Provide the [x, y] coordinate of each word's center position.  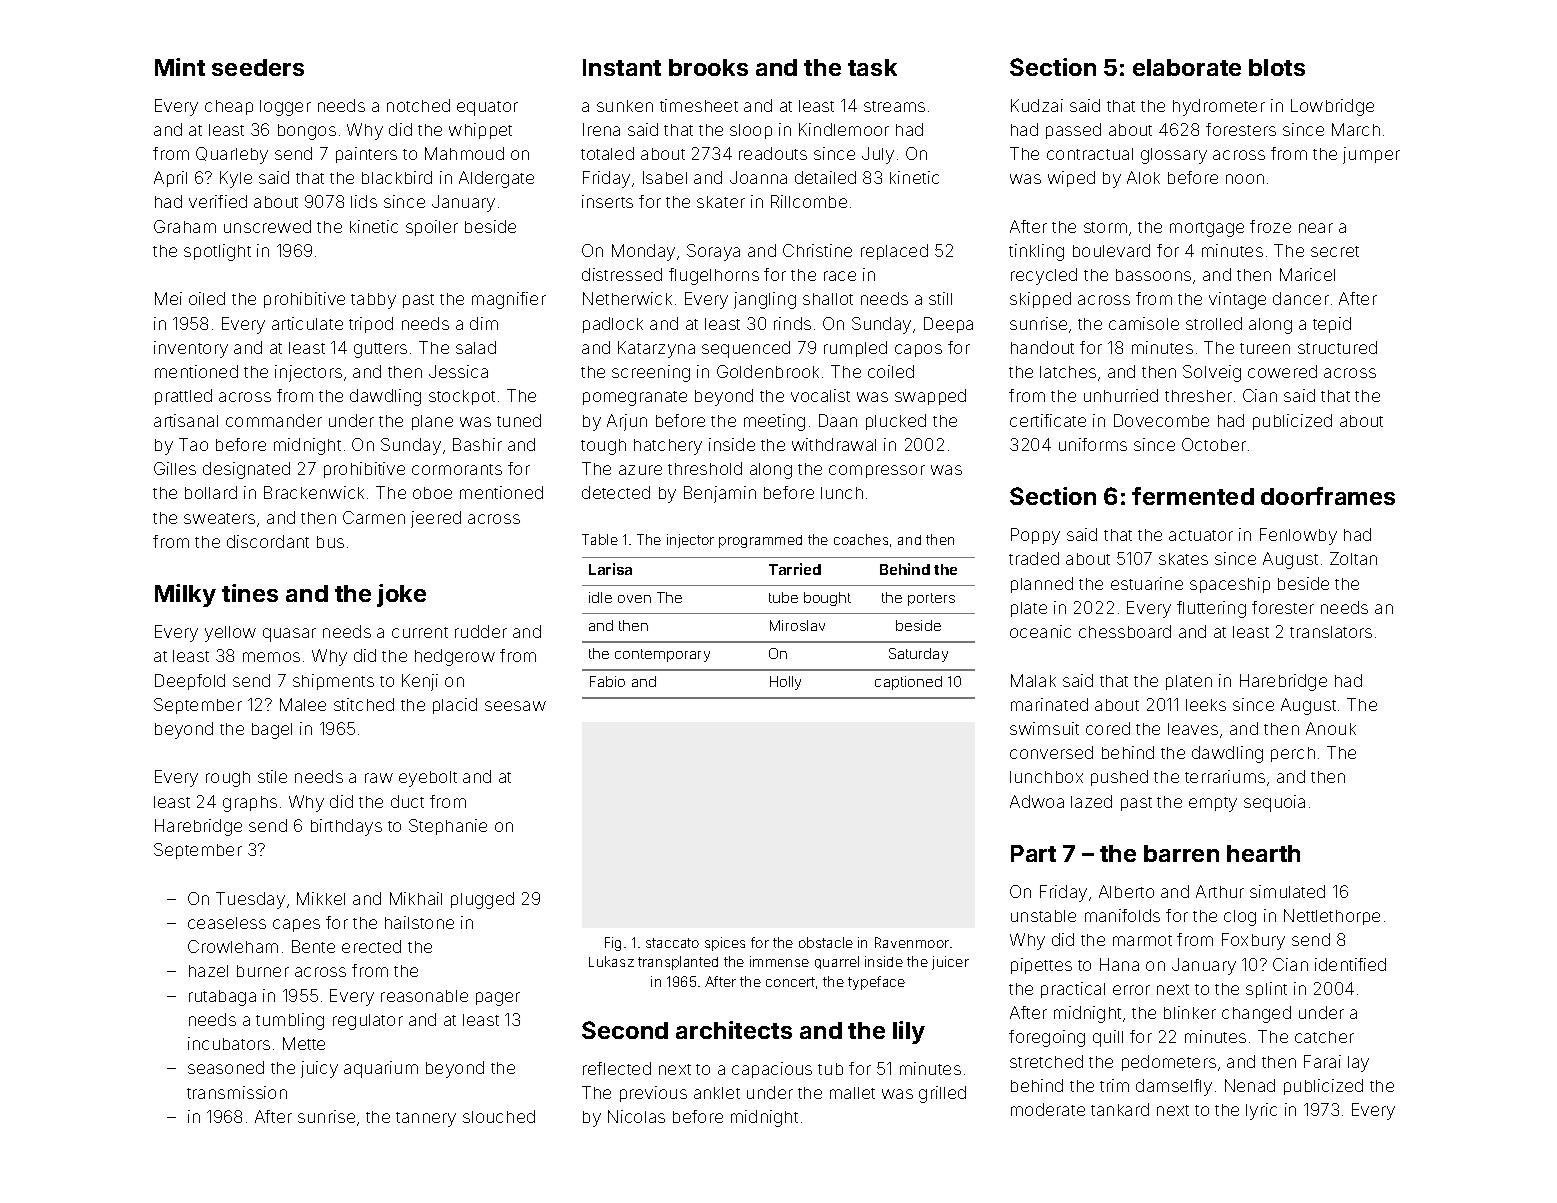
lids [364, 201]
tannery [426, 1119]
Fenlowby [1298, 536]
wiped [1071, 179]
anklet [717, 1093]
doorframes [1328, 496]
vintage [1237, 300]
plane [432, 422]
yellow [230, 634]
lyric [1261, 1111]
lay [1358, 1064]
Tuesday [250, 900]
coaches [861, 539]
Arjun [627, 422]
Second [625, 1030]
